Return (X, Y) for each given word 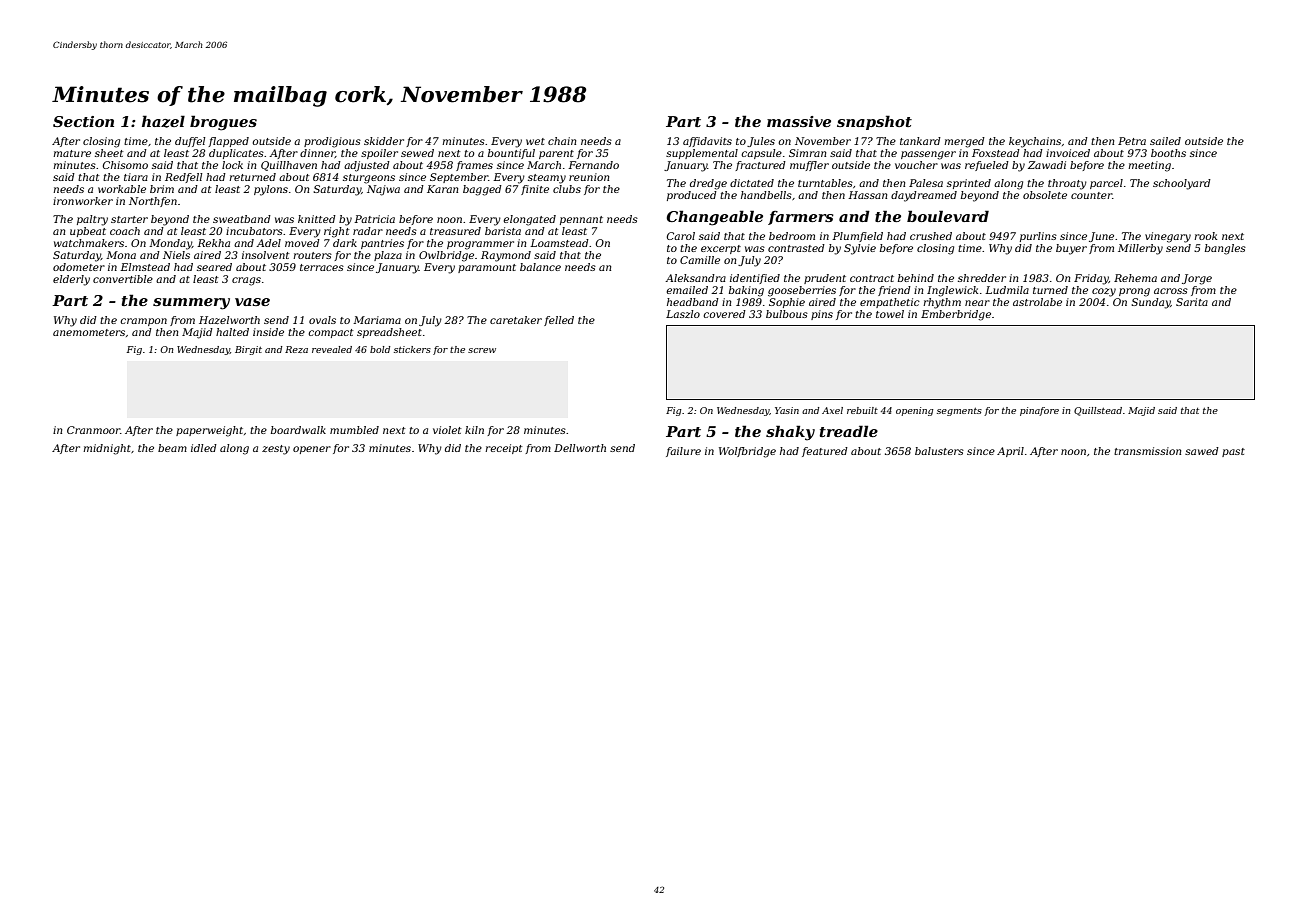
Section (83, 121)
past (1233, 452)
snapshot (874, 122)
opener (312, 450)
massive (799, 121)
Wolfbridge (747, 452)
